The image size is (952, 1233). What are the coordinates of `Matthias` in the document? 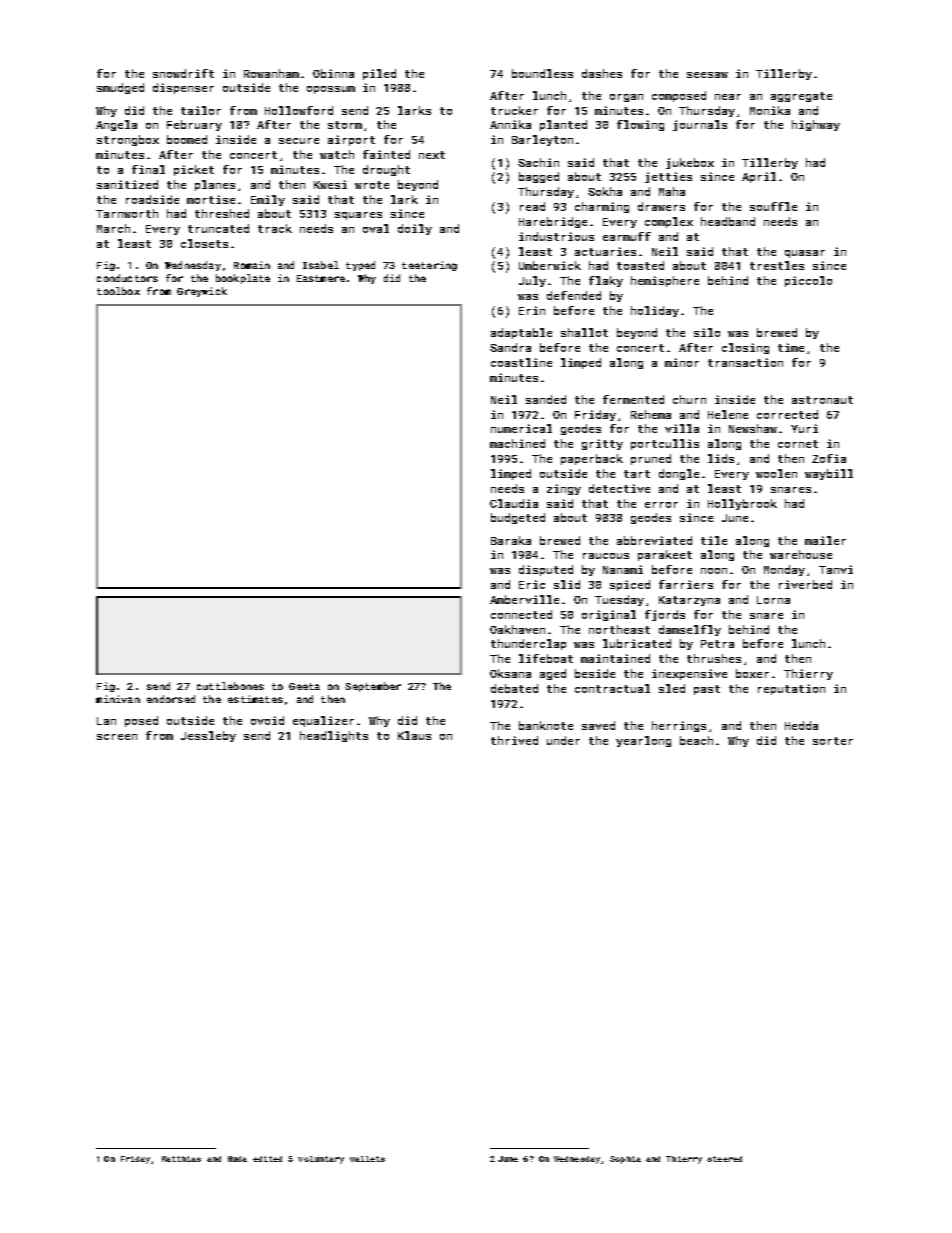 It's located at (181, 1159).
